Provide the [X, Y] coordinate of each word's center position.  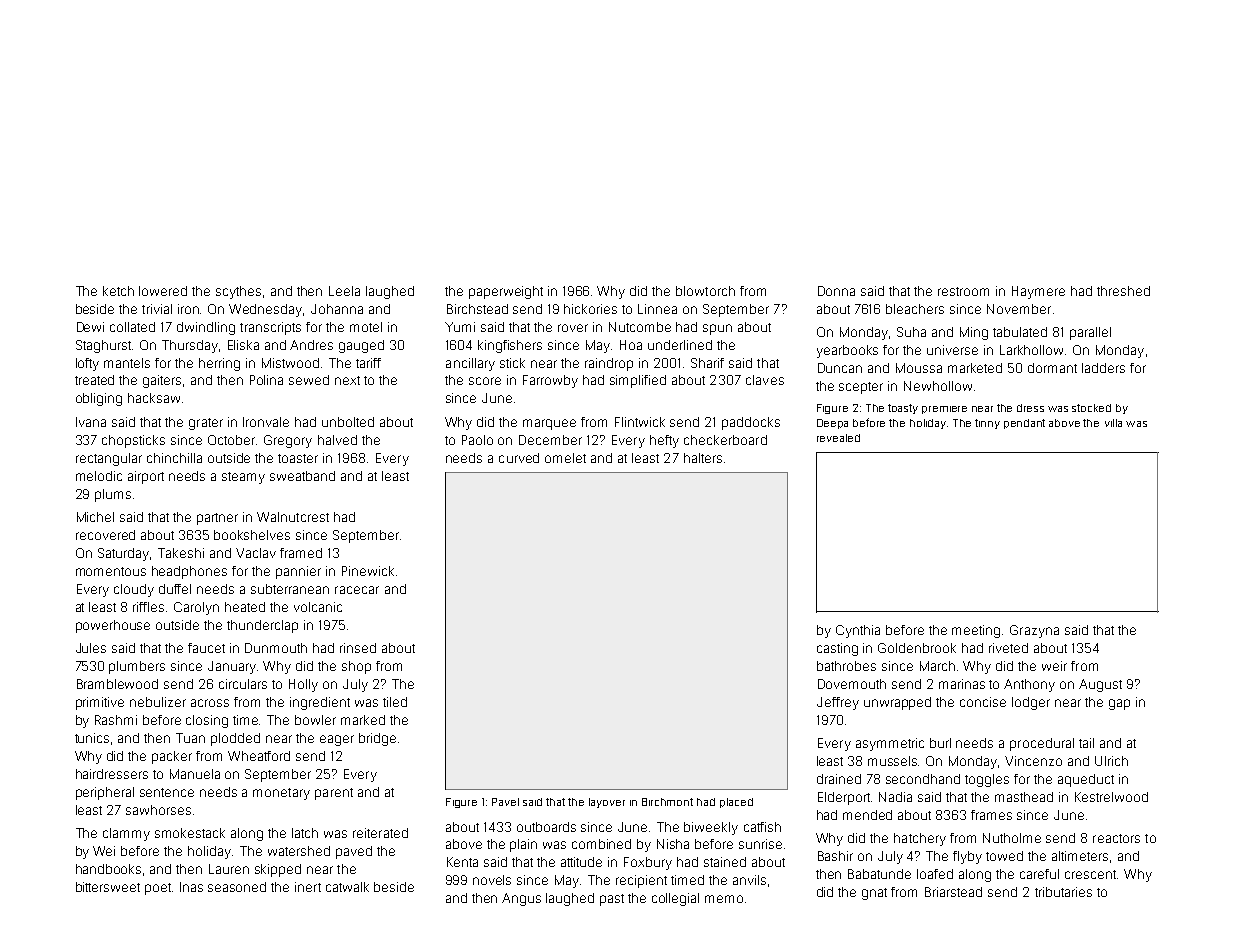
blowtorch [705, 291]
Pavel [505, 802]
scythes [238, 292]
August [1100, 685]
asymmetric [890, 744]
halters [703, 458]
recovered [105, 535]
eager [337, 740]
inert [308, 887]
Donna [836, 291]
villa [1113, 423]
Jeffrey [838, 703]
